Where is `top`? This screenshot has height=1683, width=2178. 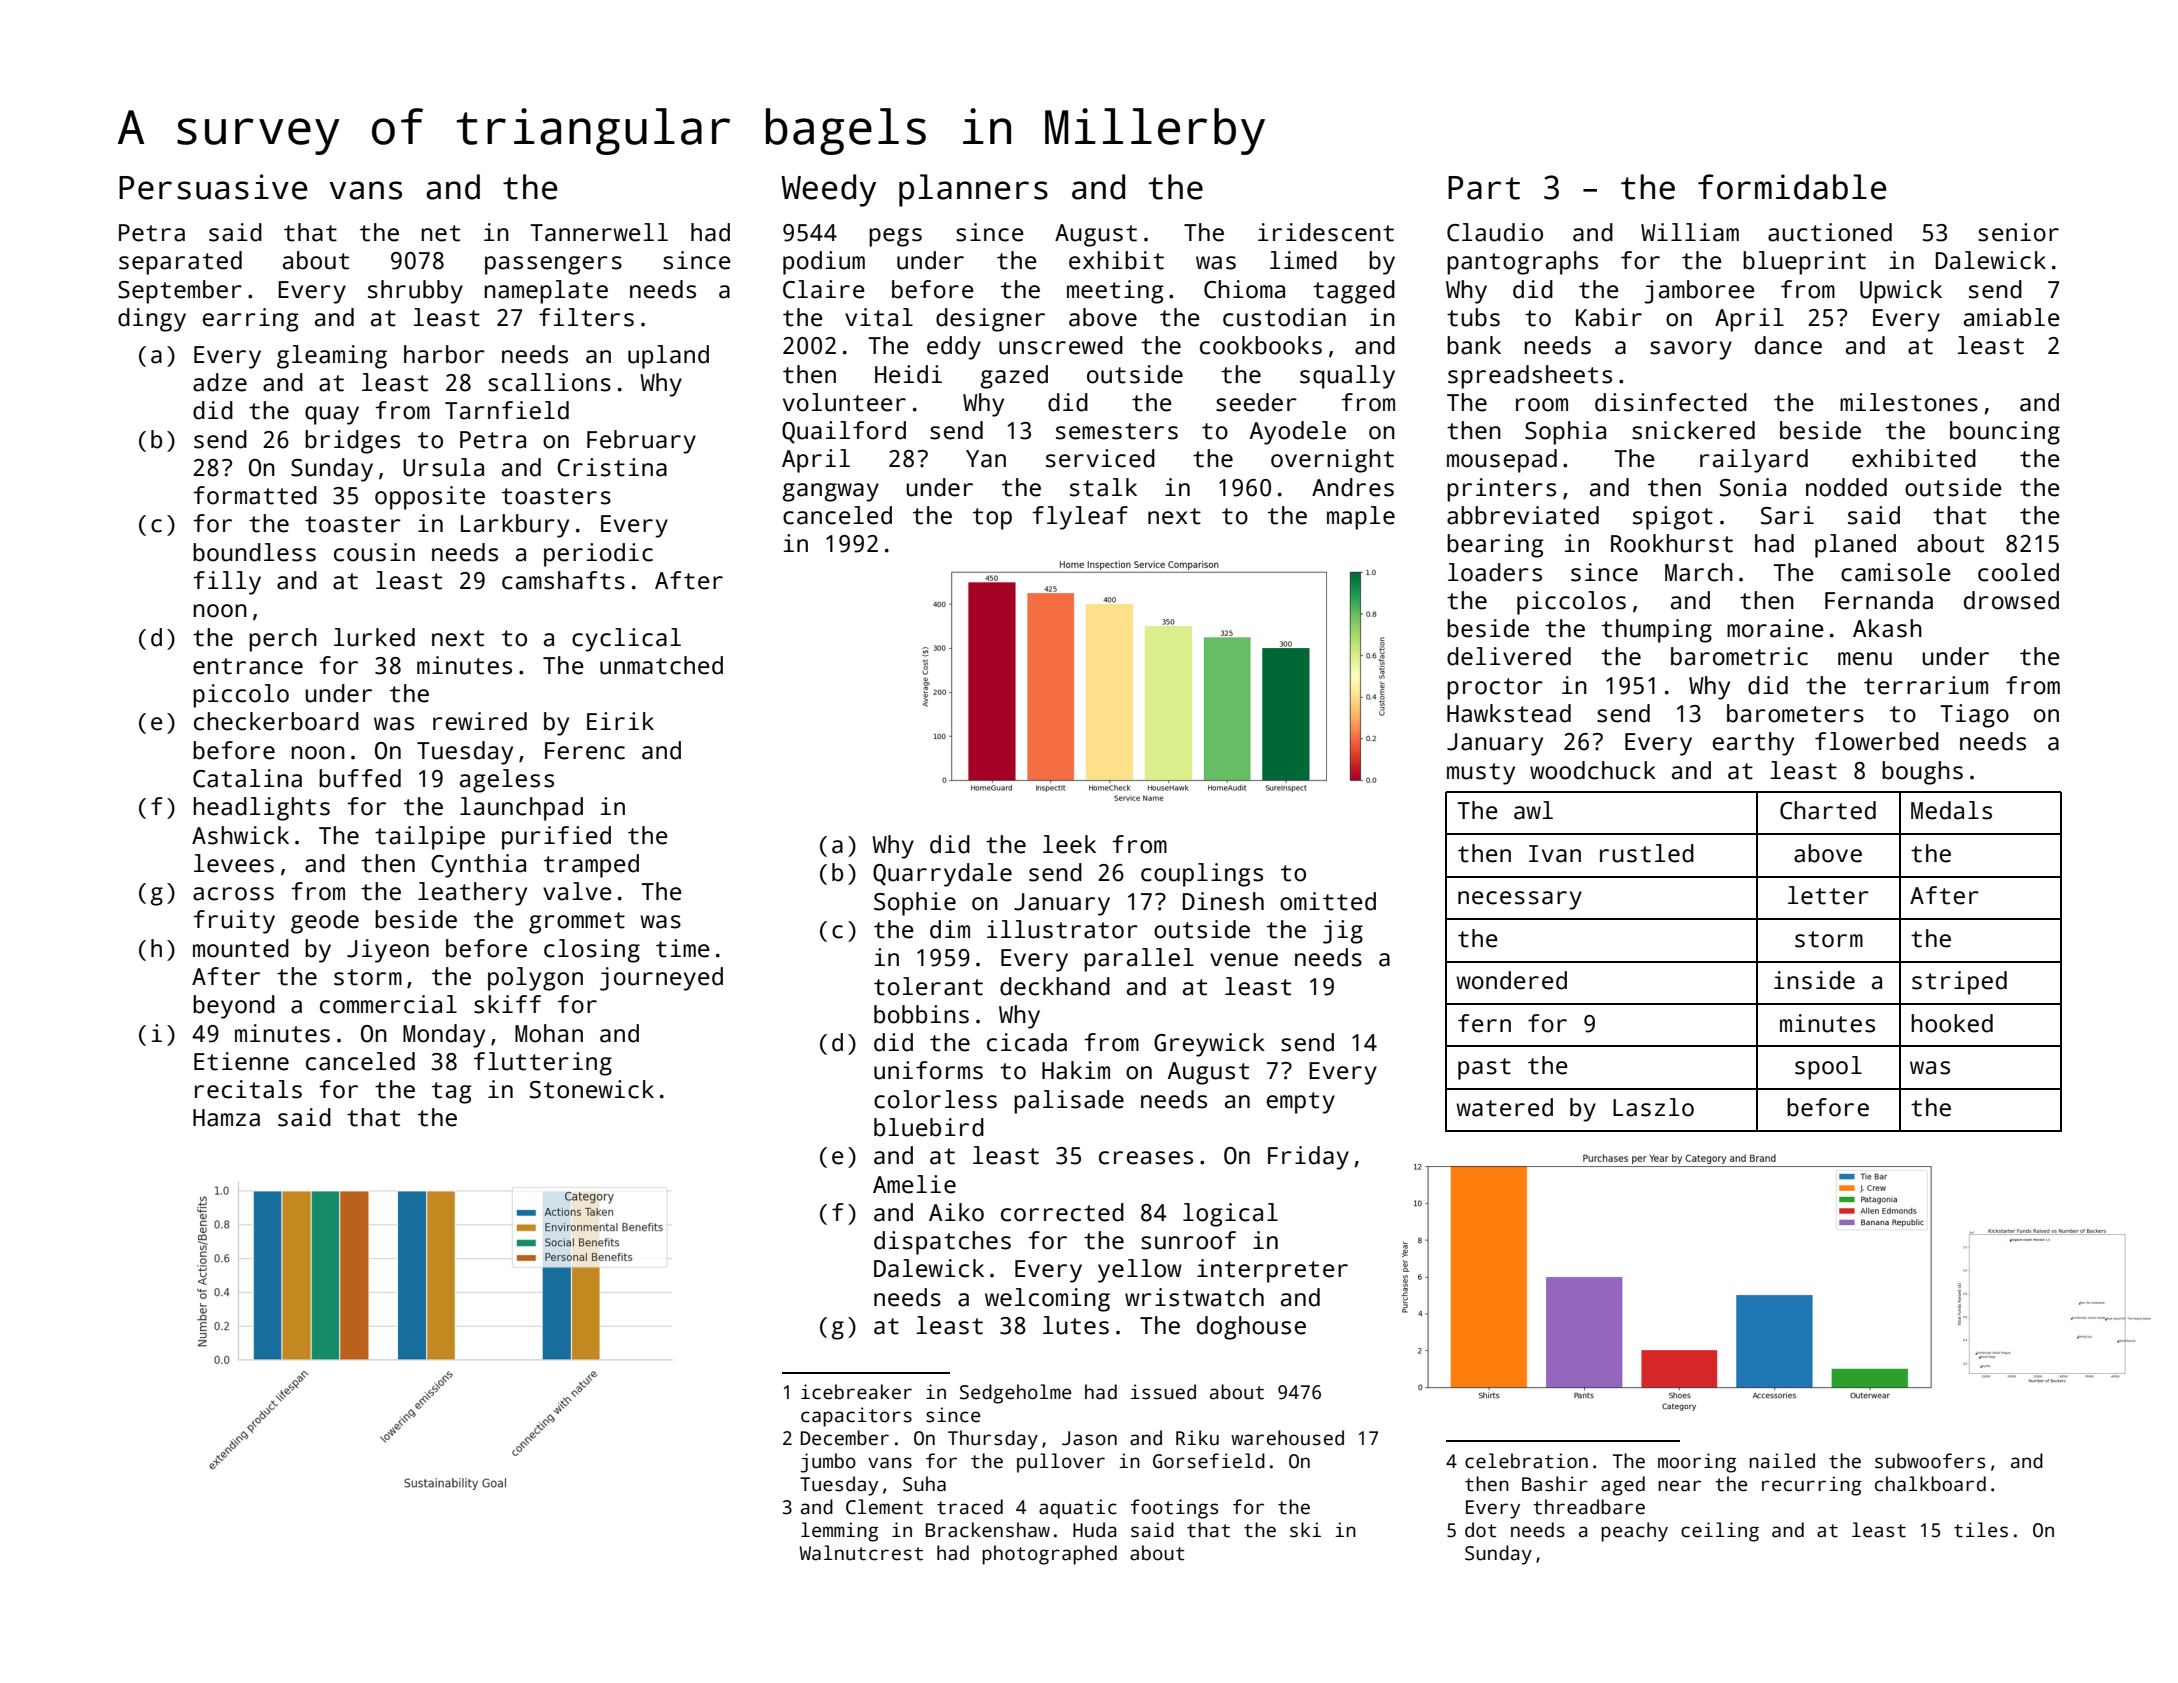 top is located at coordinates (992, 519).
